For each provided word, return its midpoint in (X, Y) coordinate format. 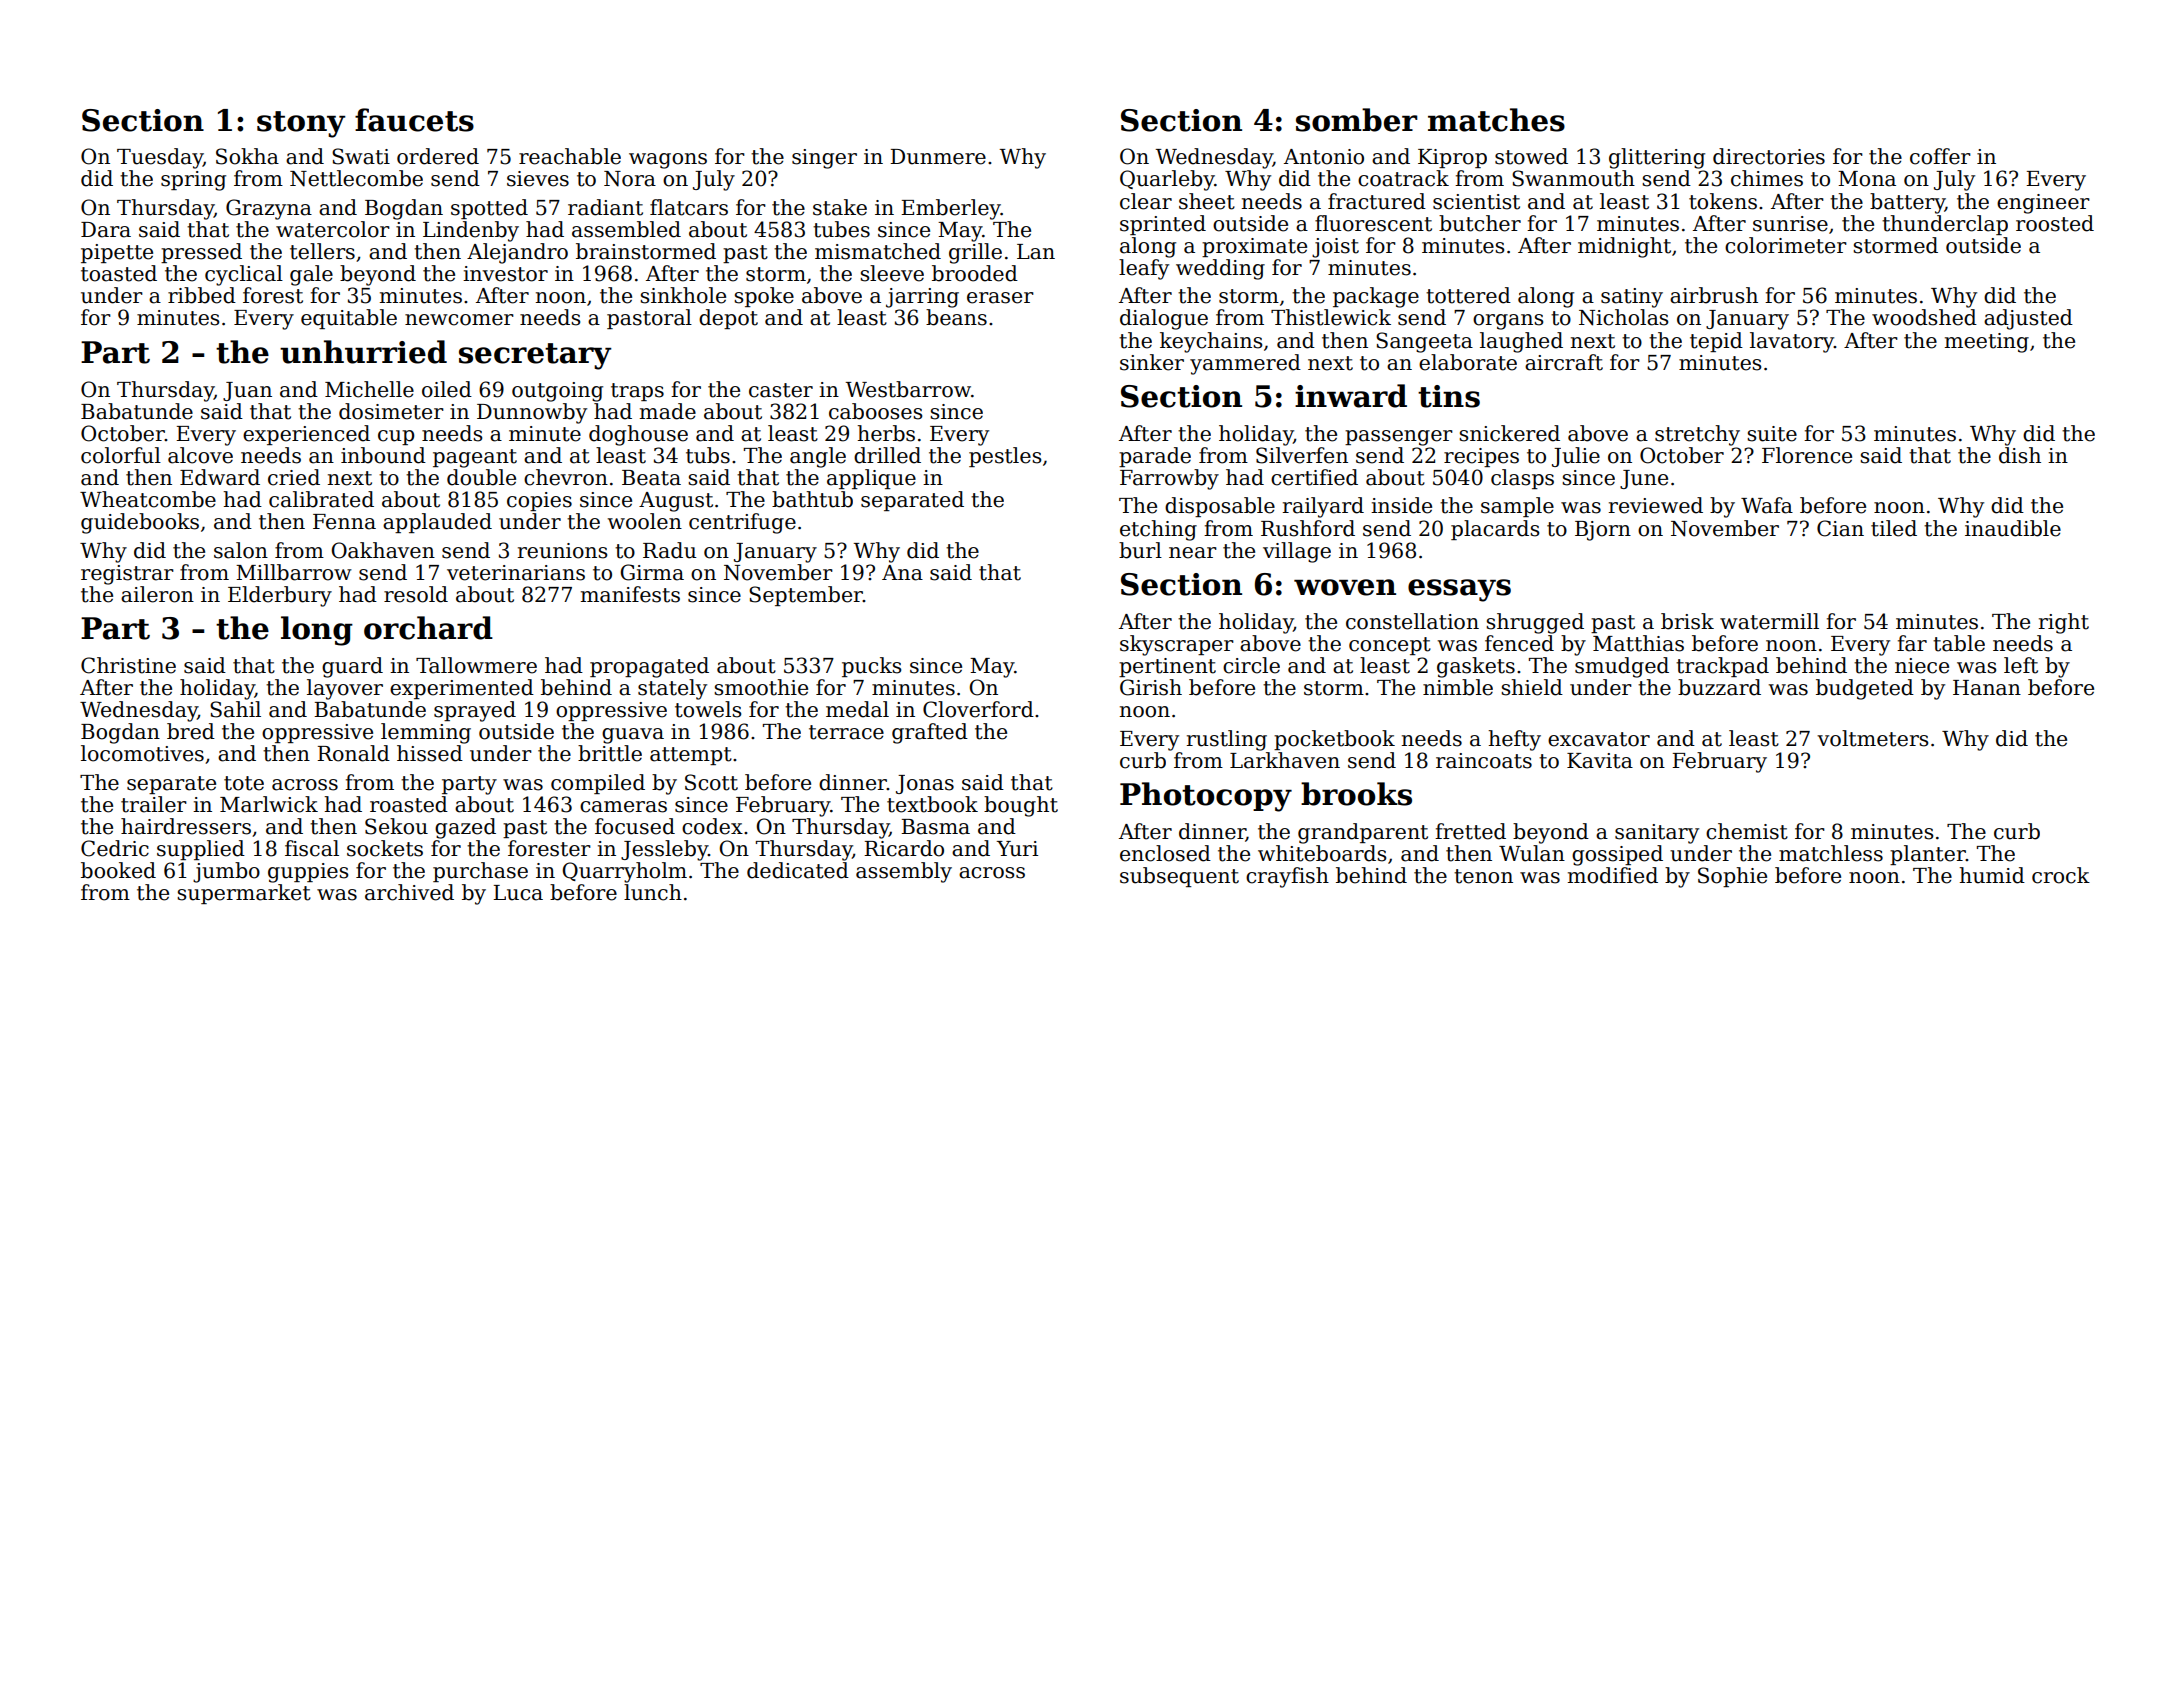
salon (241, 550)
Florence (1807, 455)
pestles (1005, 457)
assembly (904, 872)
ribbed (202, 295)
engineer (2043, 204)
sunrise (1790, 224)
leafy (1144, 269)
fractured (1377, 201)
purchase (480, 872)
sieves (538, 179)
